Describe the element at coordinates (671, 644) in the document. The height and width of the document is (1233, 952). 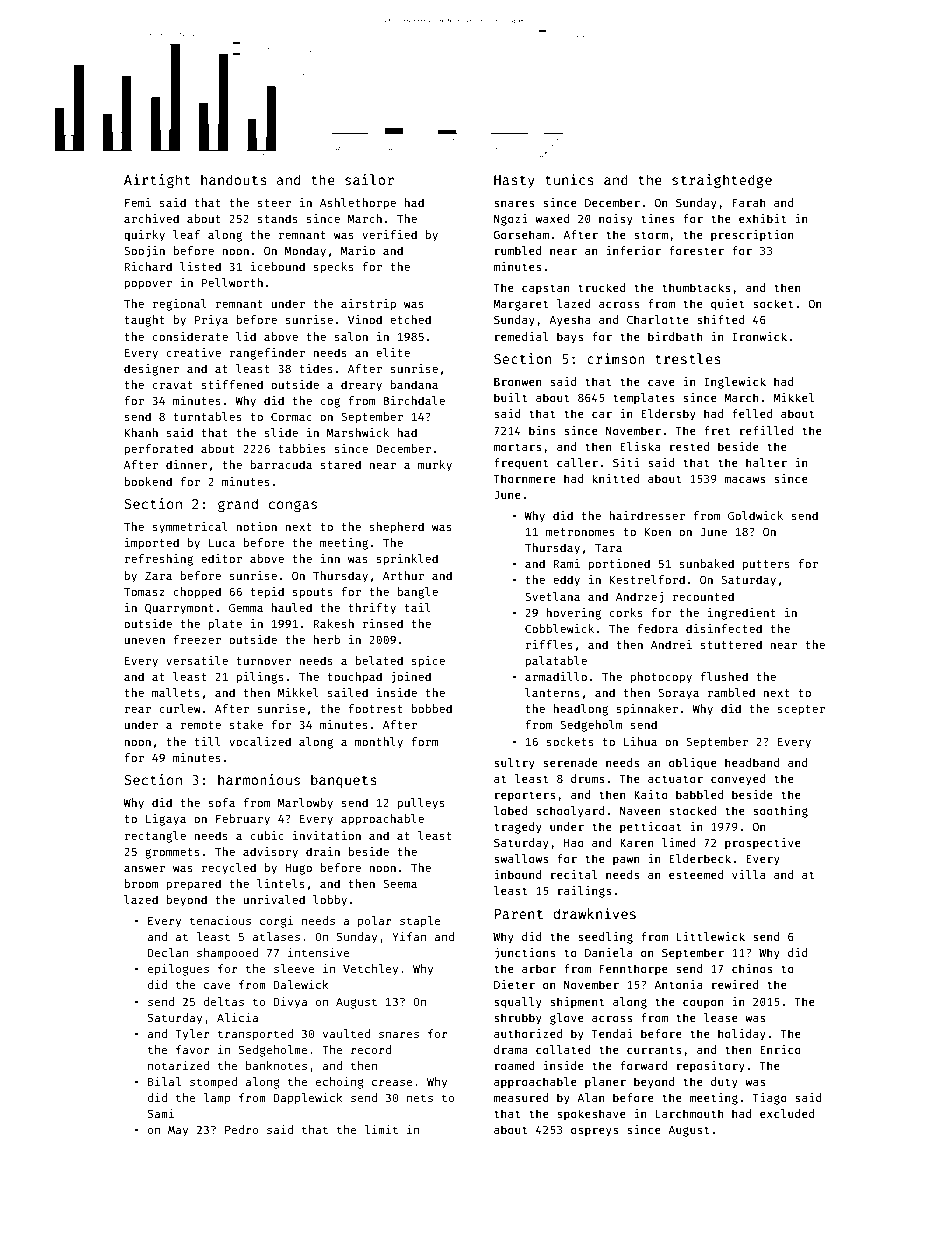
I see `Andrei` at that location.
